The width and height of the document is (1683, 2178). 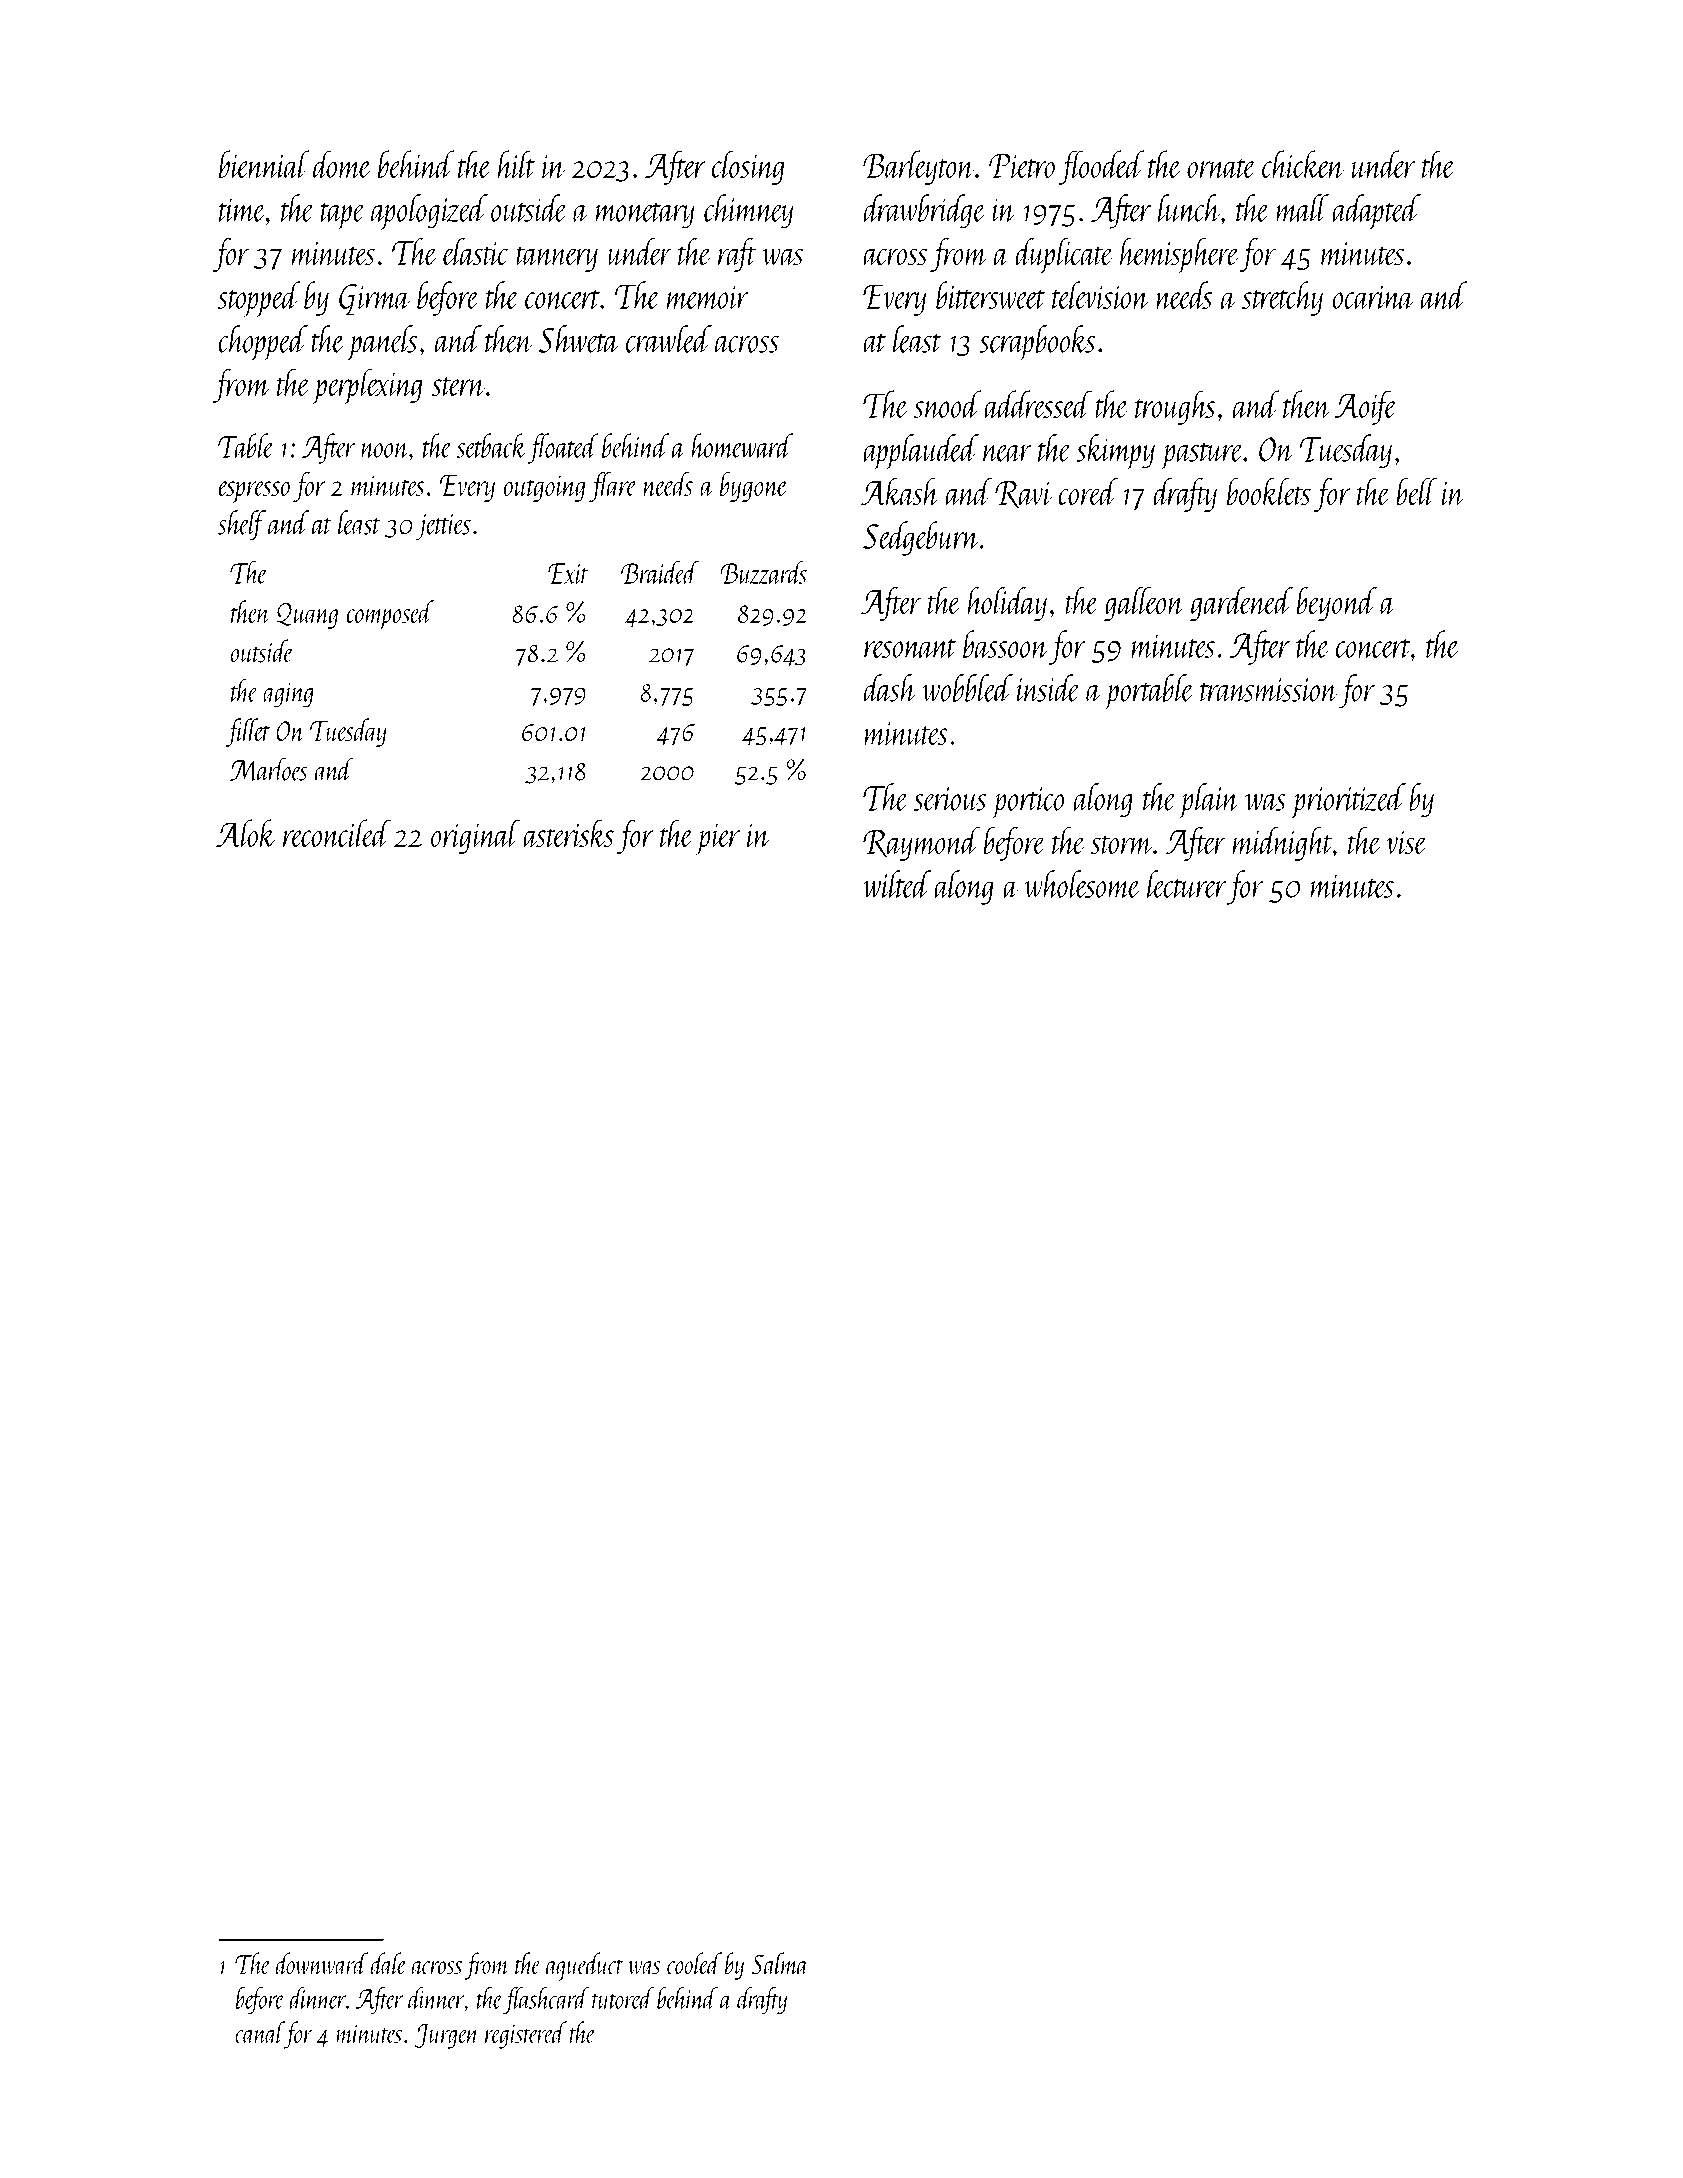 I want to click on Alok, so click(x=246, y=833).
